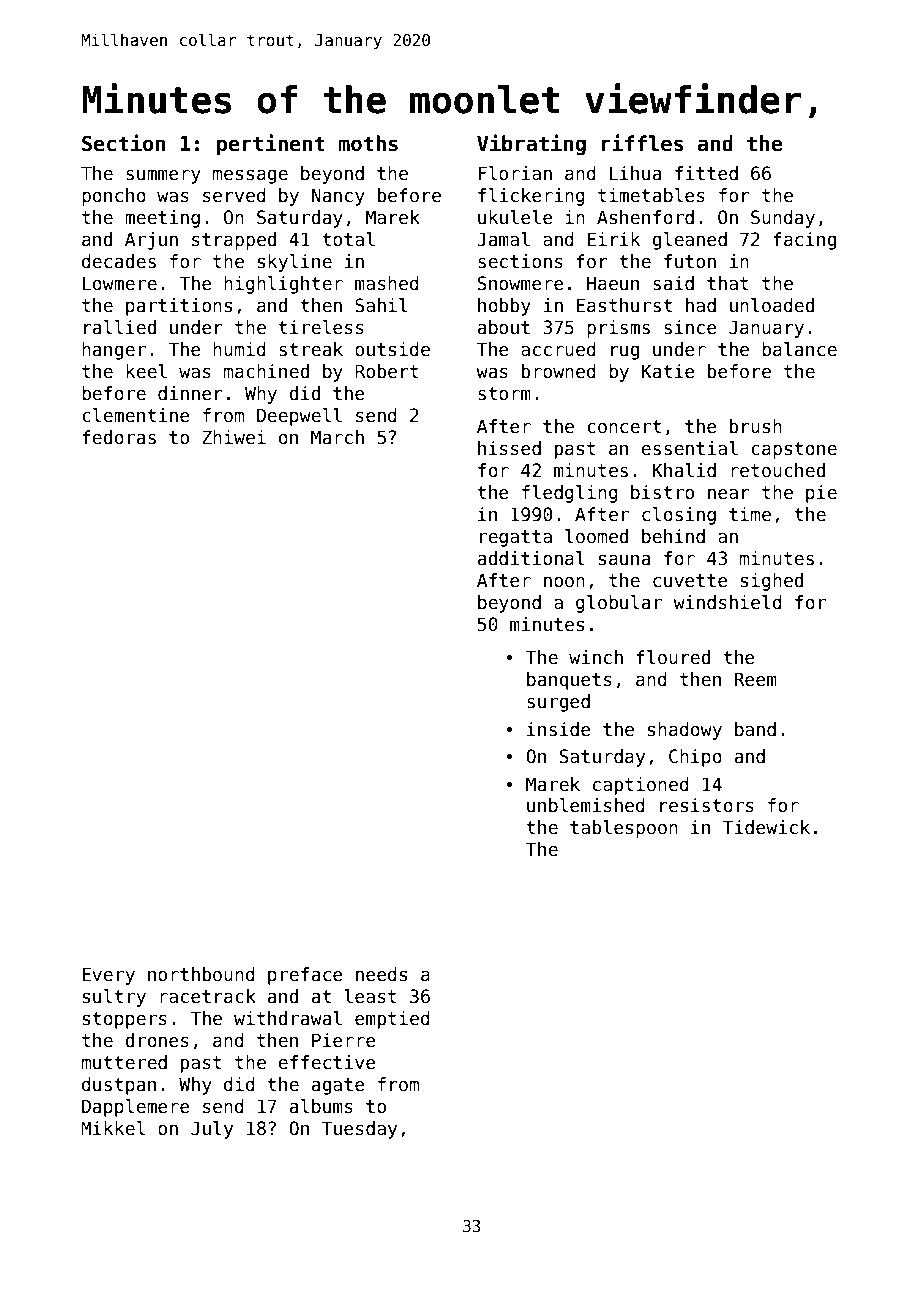  Describe the element at coordinates (368, 143) in the screenshot. I see `moths` at that location.
